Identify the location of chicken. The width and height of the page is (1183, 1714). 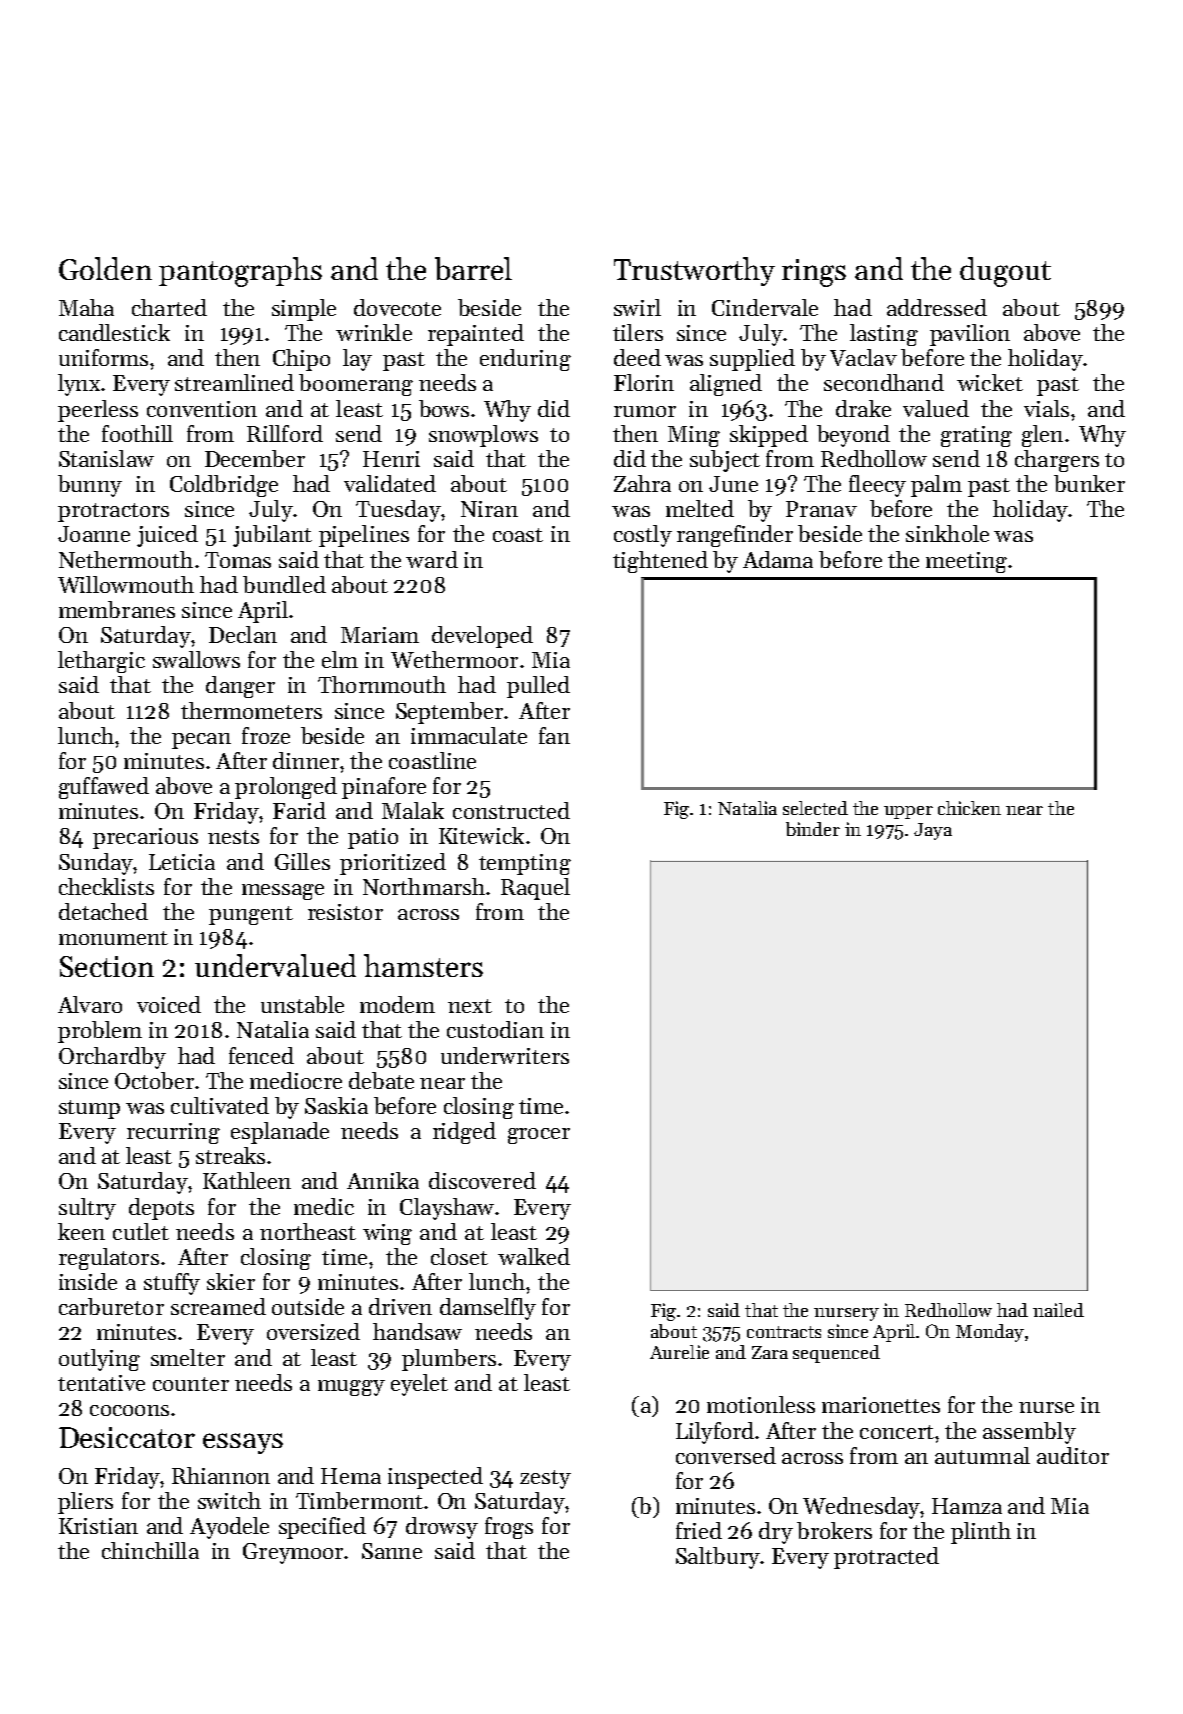
(969, 808).
